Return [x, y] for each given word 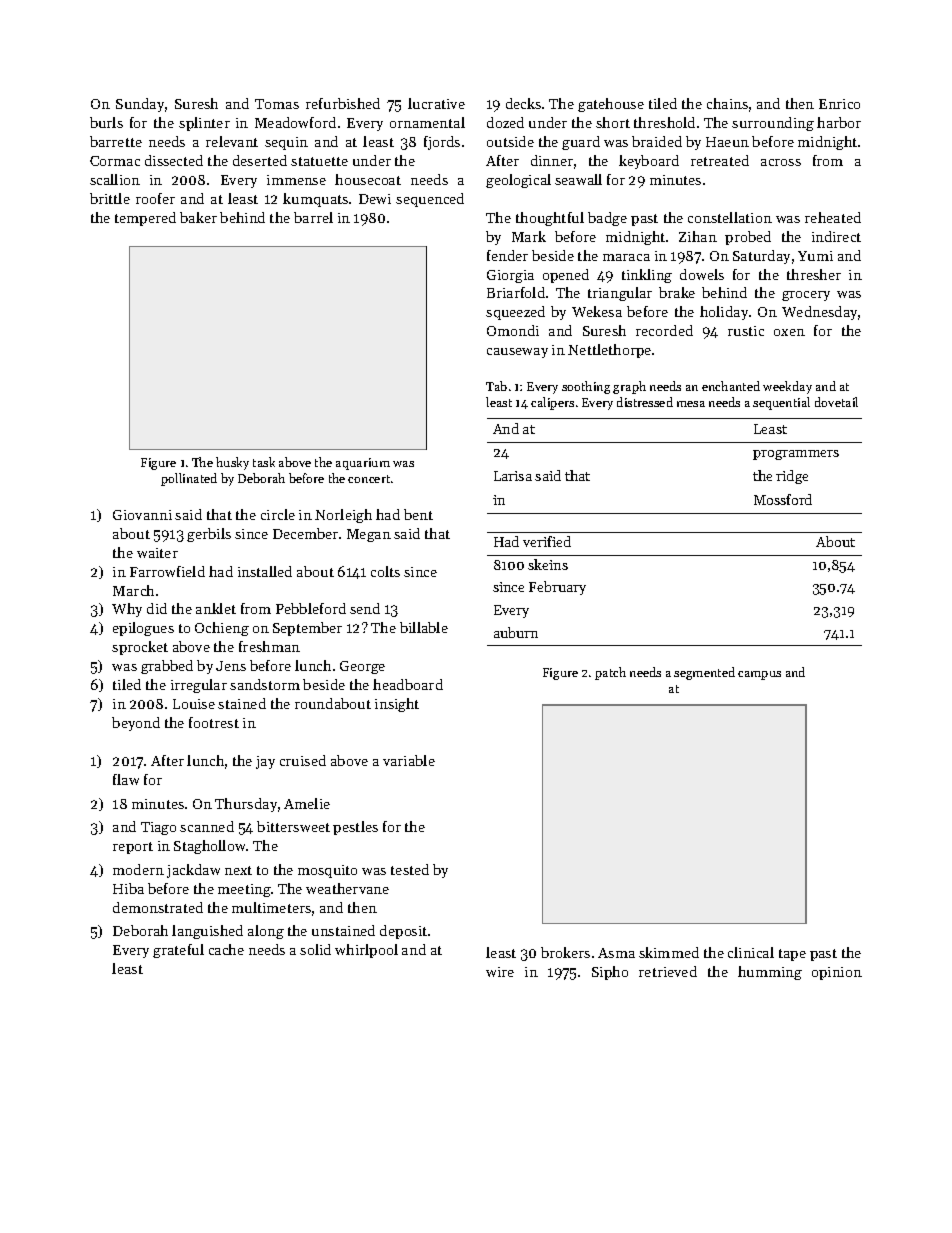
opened [566, 276]
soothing [586, 387]
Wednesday [819, 313]
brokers [565, 952]
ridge [792, 477]
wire [500, 972]
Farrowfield [167, 571]
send [365, 608]
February [557, 588]
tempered [145, 219]
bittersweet [293, 826]
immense [296, 180]
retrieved [668, 971]
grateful [178, 951]
